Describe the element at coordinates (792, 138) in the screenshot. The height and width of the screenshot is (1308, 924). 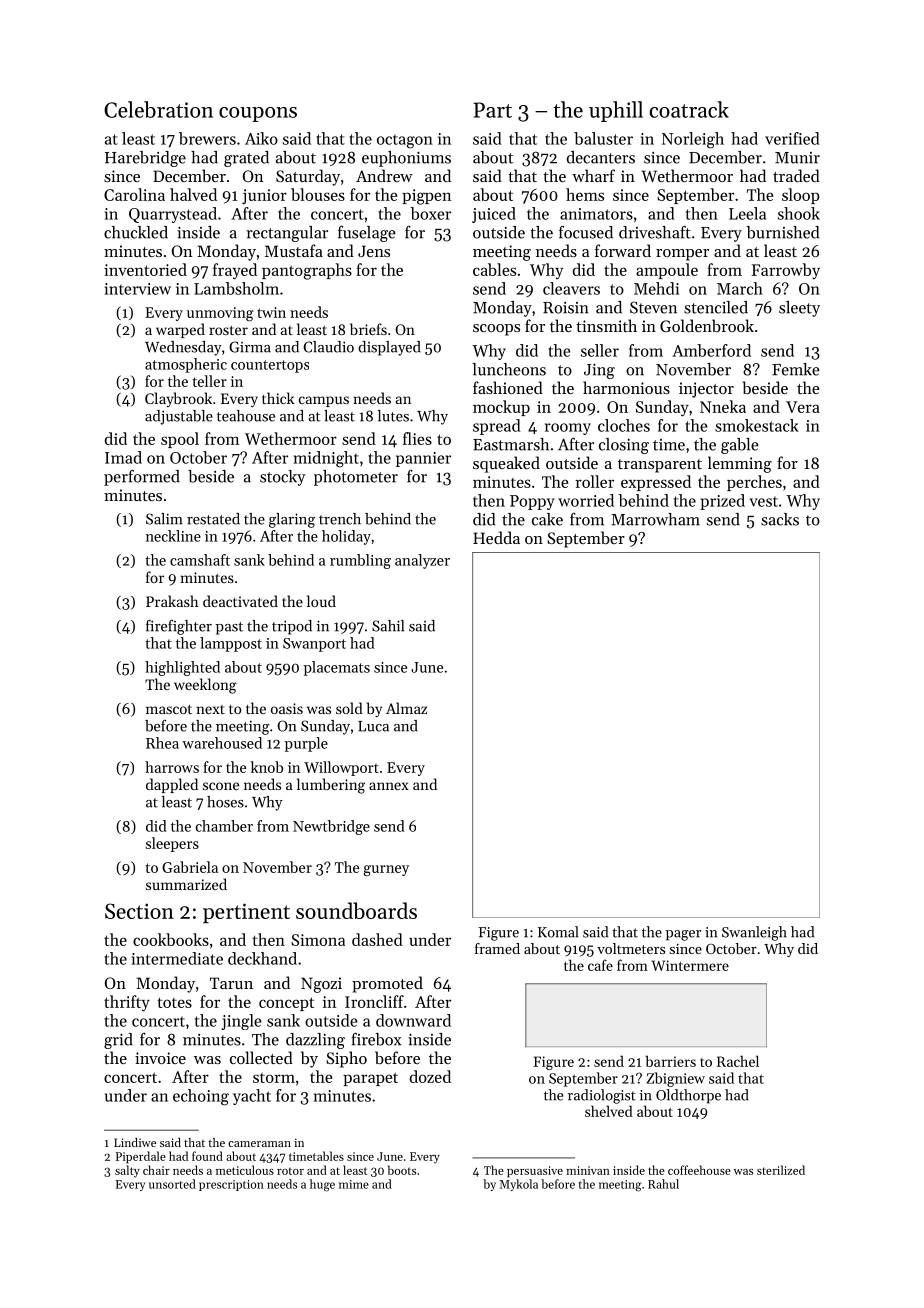
I see `verified` at that location.
